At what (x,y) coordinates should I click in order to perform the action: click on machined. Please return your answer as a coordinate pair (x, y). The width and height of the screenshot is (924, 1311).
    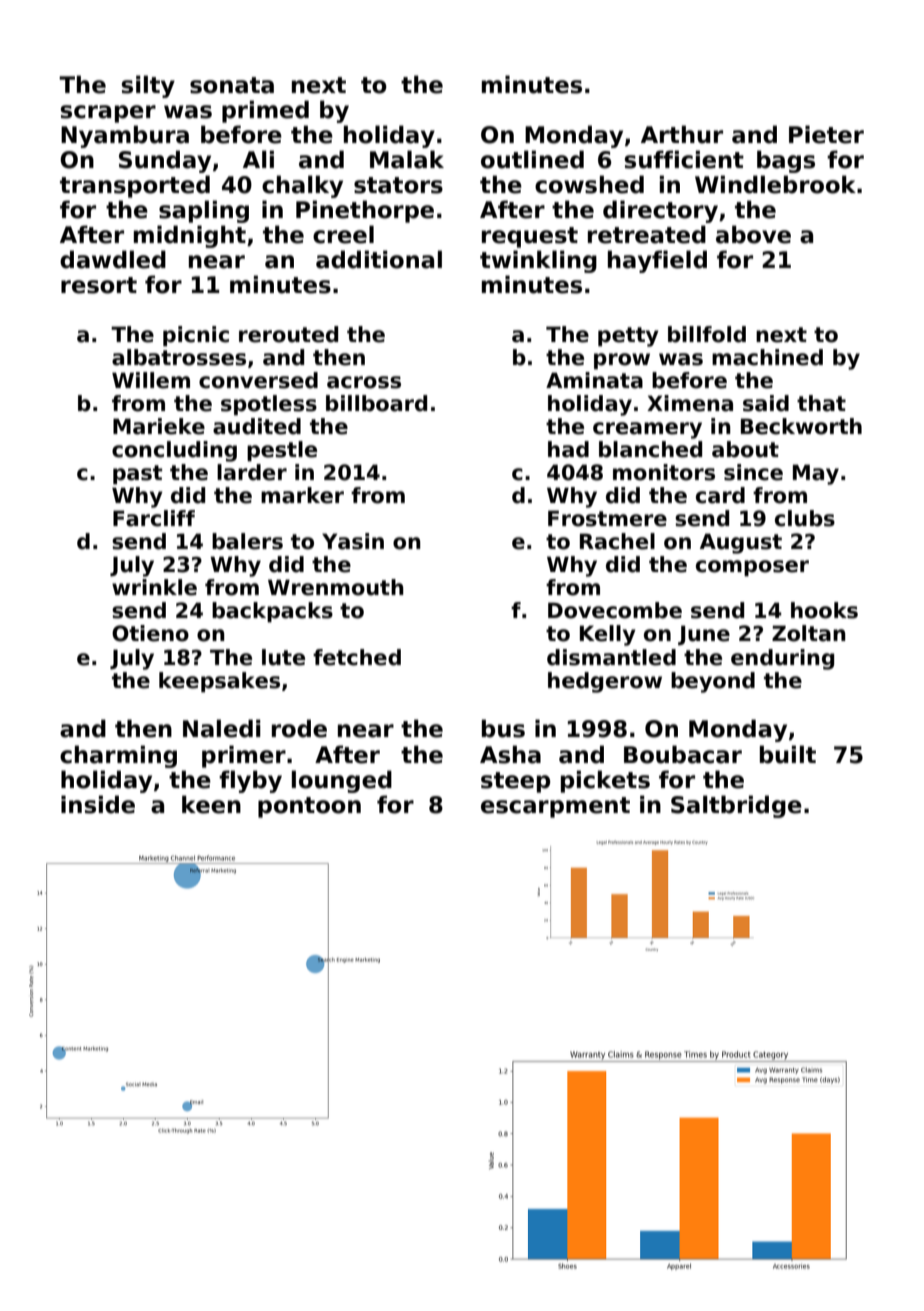
    Looking at the image, I should click on (767, 357).
